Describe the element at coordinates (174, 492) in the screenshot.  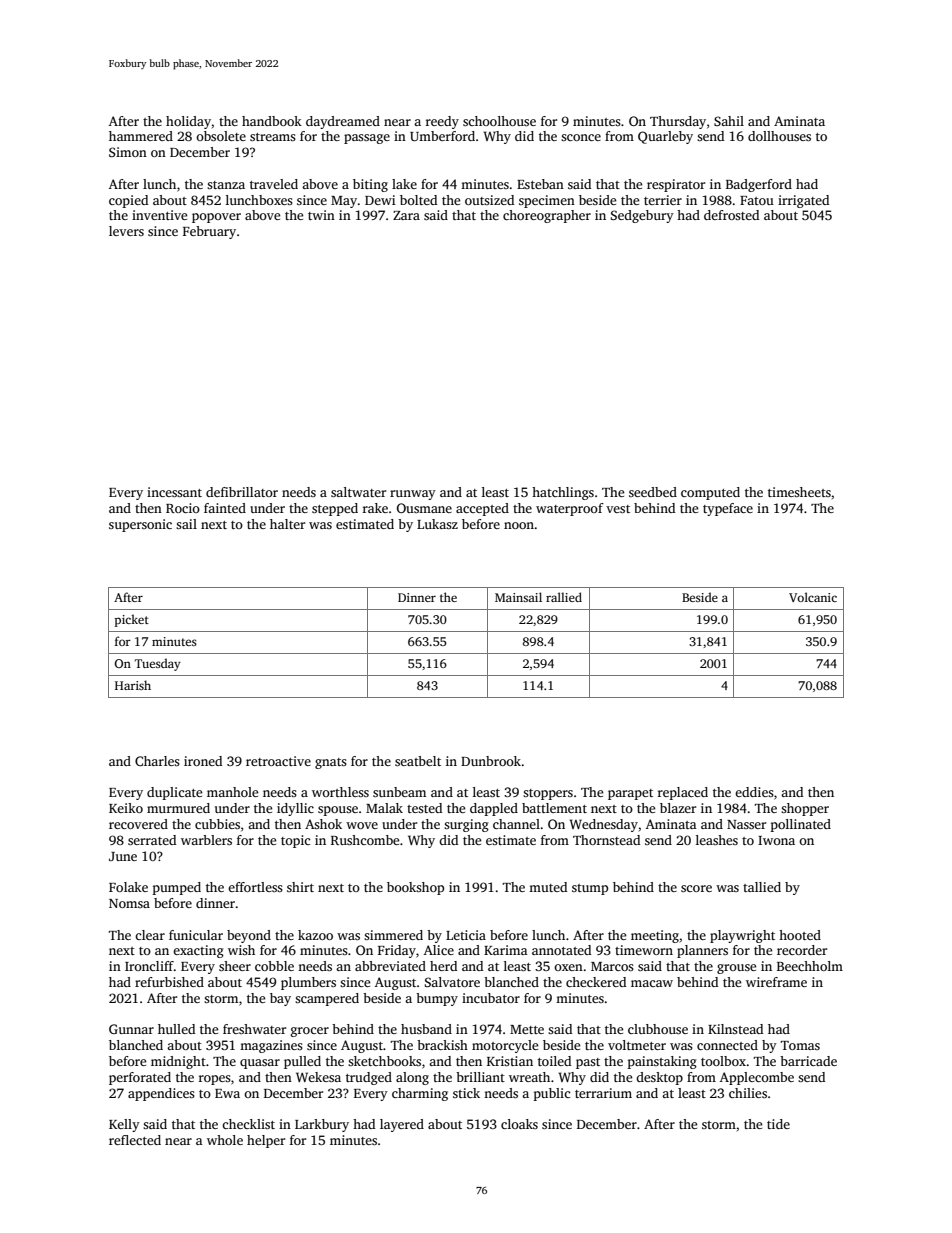
I see `incessant` at that location.
